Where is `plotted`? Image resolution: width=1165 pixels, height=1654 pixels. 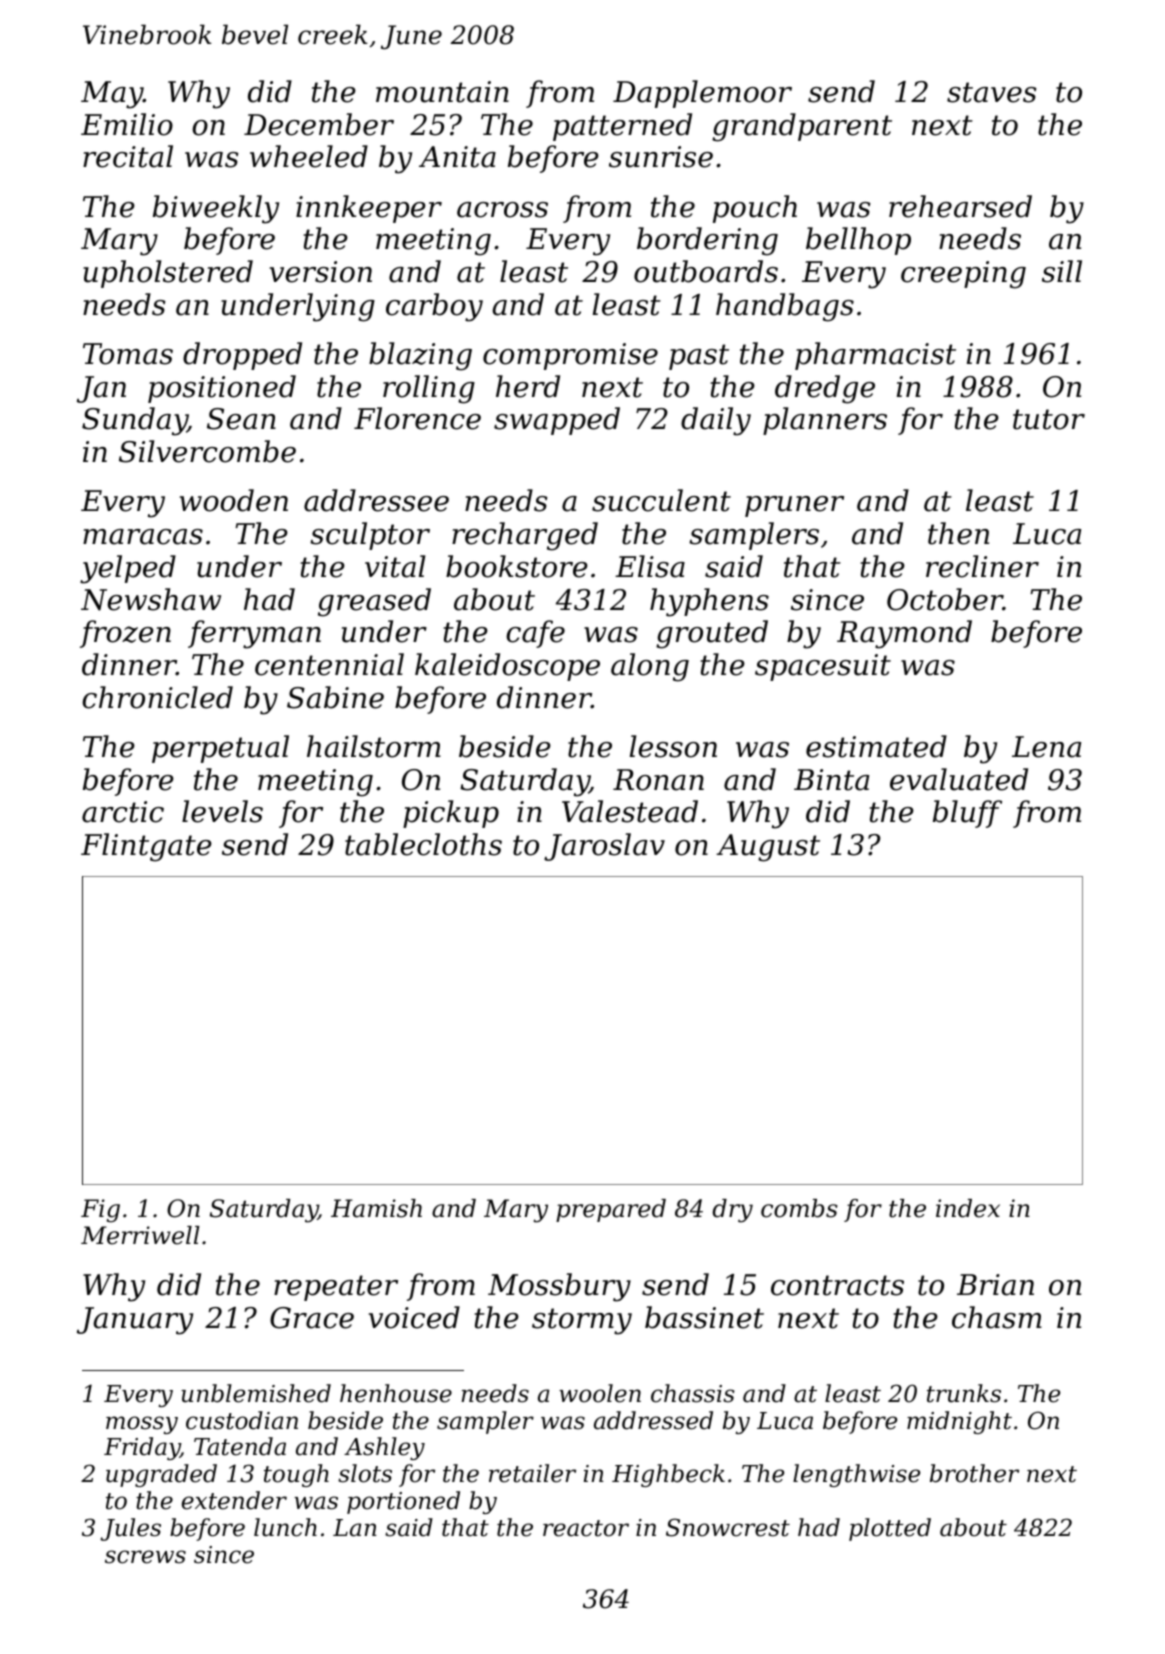
plotted is located at coordinates (890, 1529).
